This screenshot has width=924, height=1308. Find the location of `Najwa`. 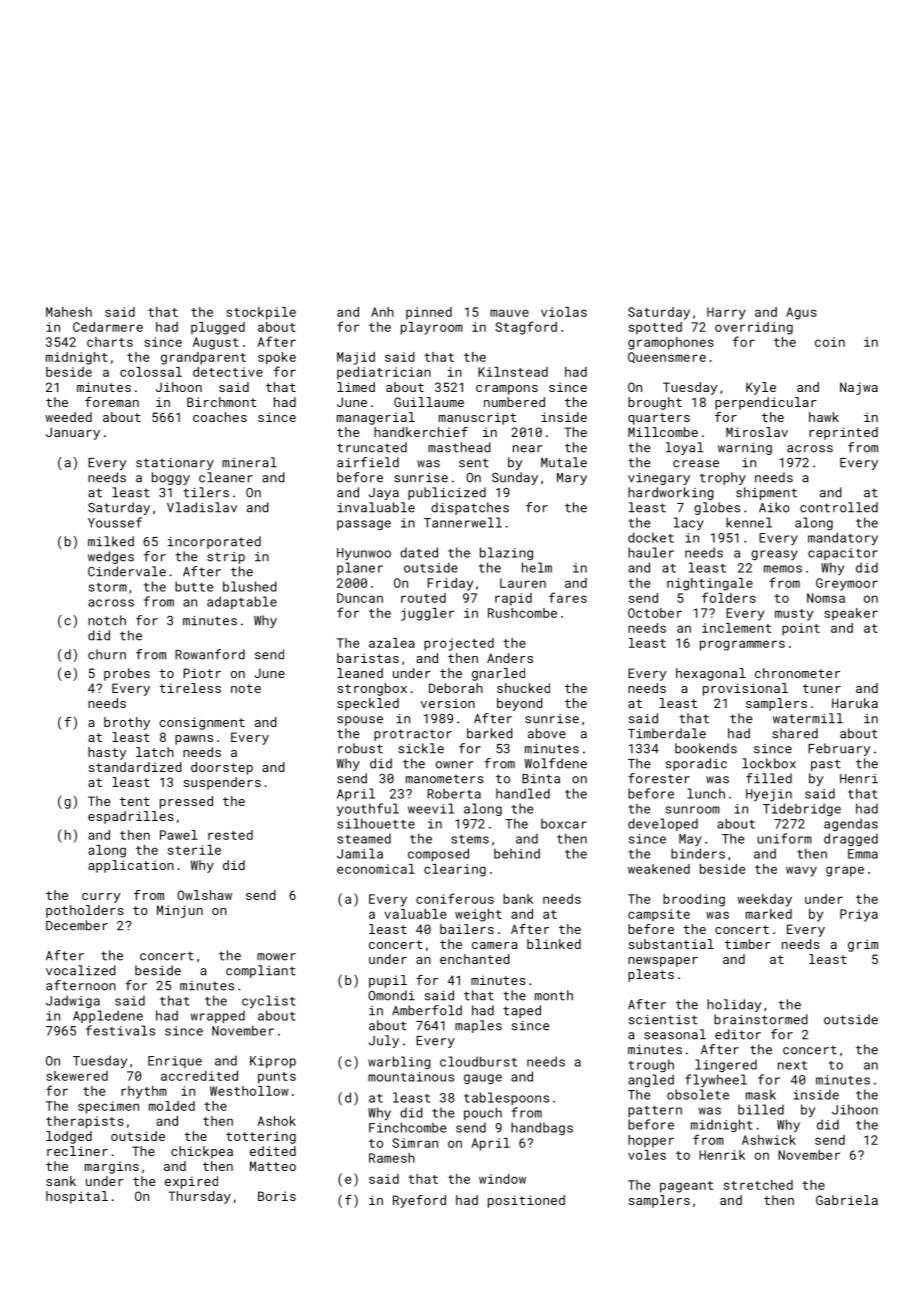

Najwa is located at coordinates (859, 388).
